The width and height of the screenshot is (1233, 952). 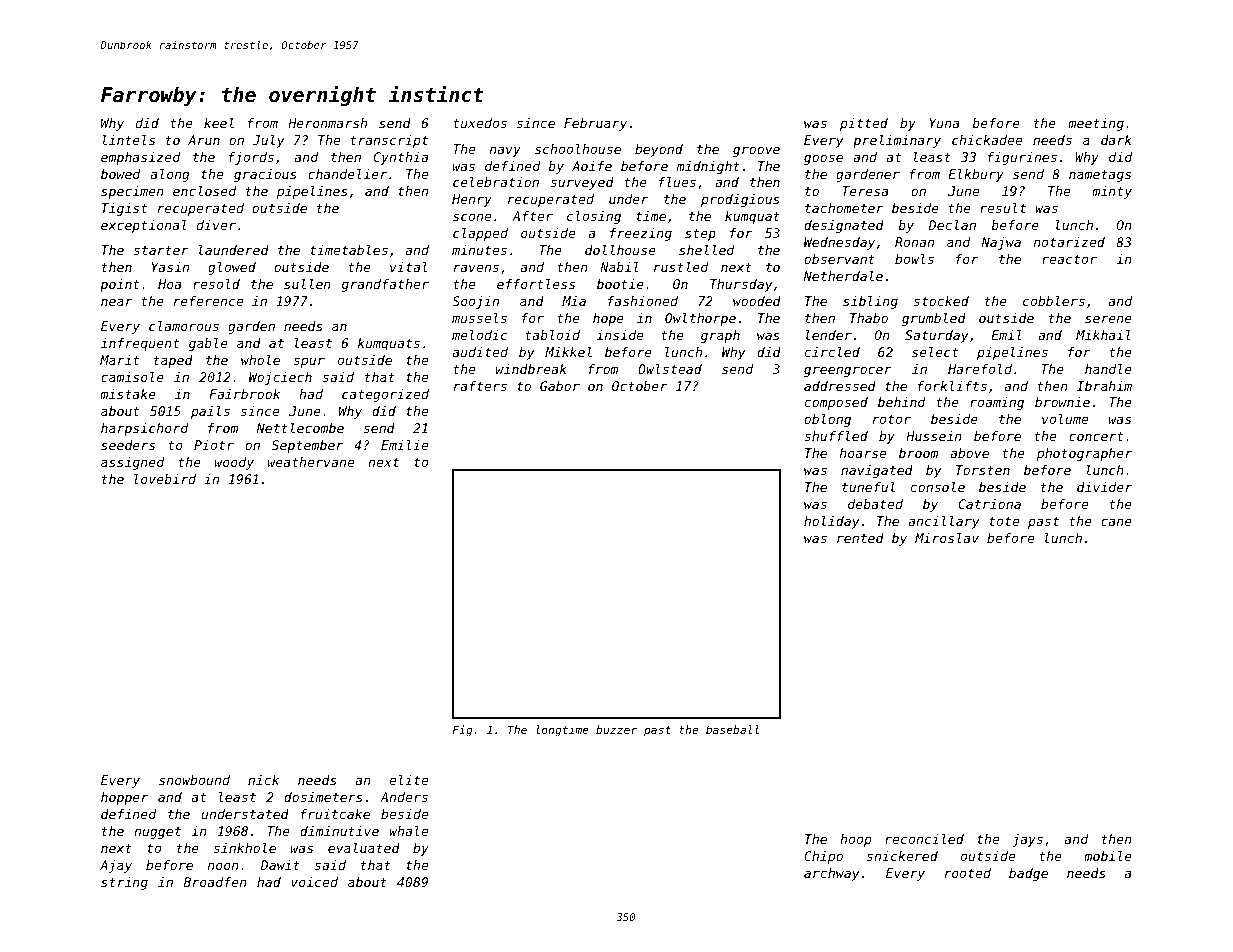 What do you see at coordinates (616, 729) in the screenshot?
I see `buzzer` at bounding box center [616, 729].
